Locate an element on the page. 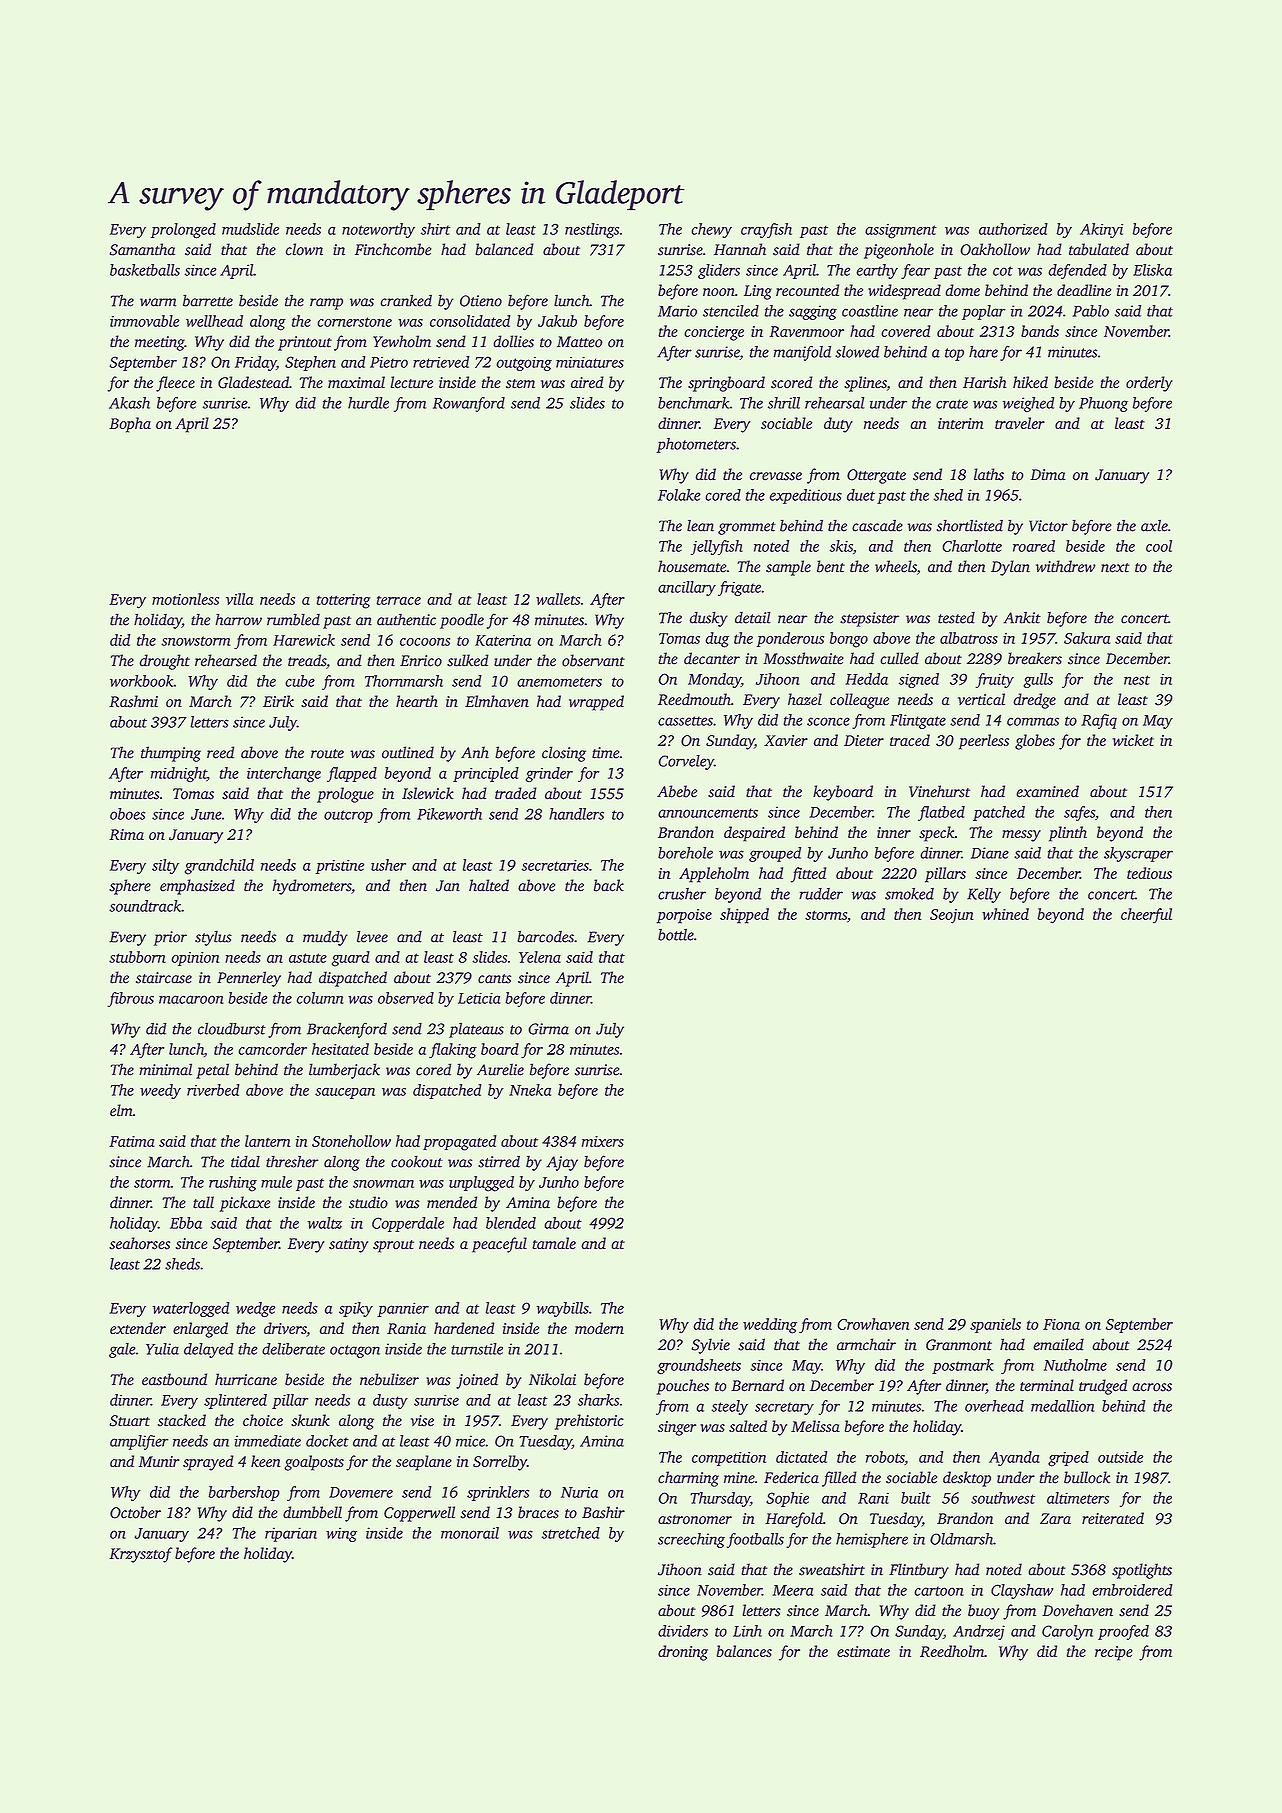 The image size is (1282, 1813). Pikeworth is located at coordinates (449, 814).
